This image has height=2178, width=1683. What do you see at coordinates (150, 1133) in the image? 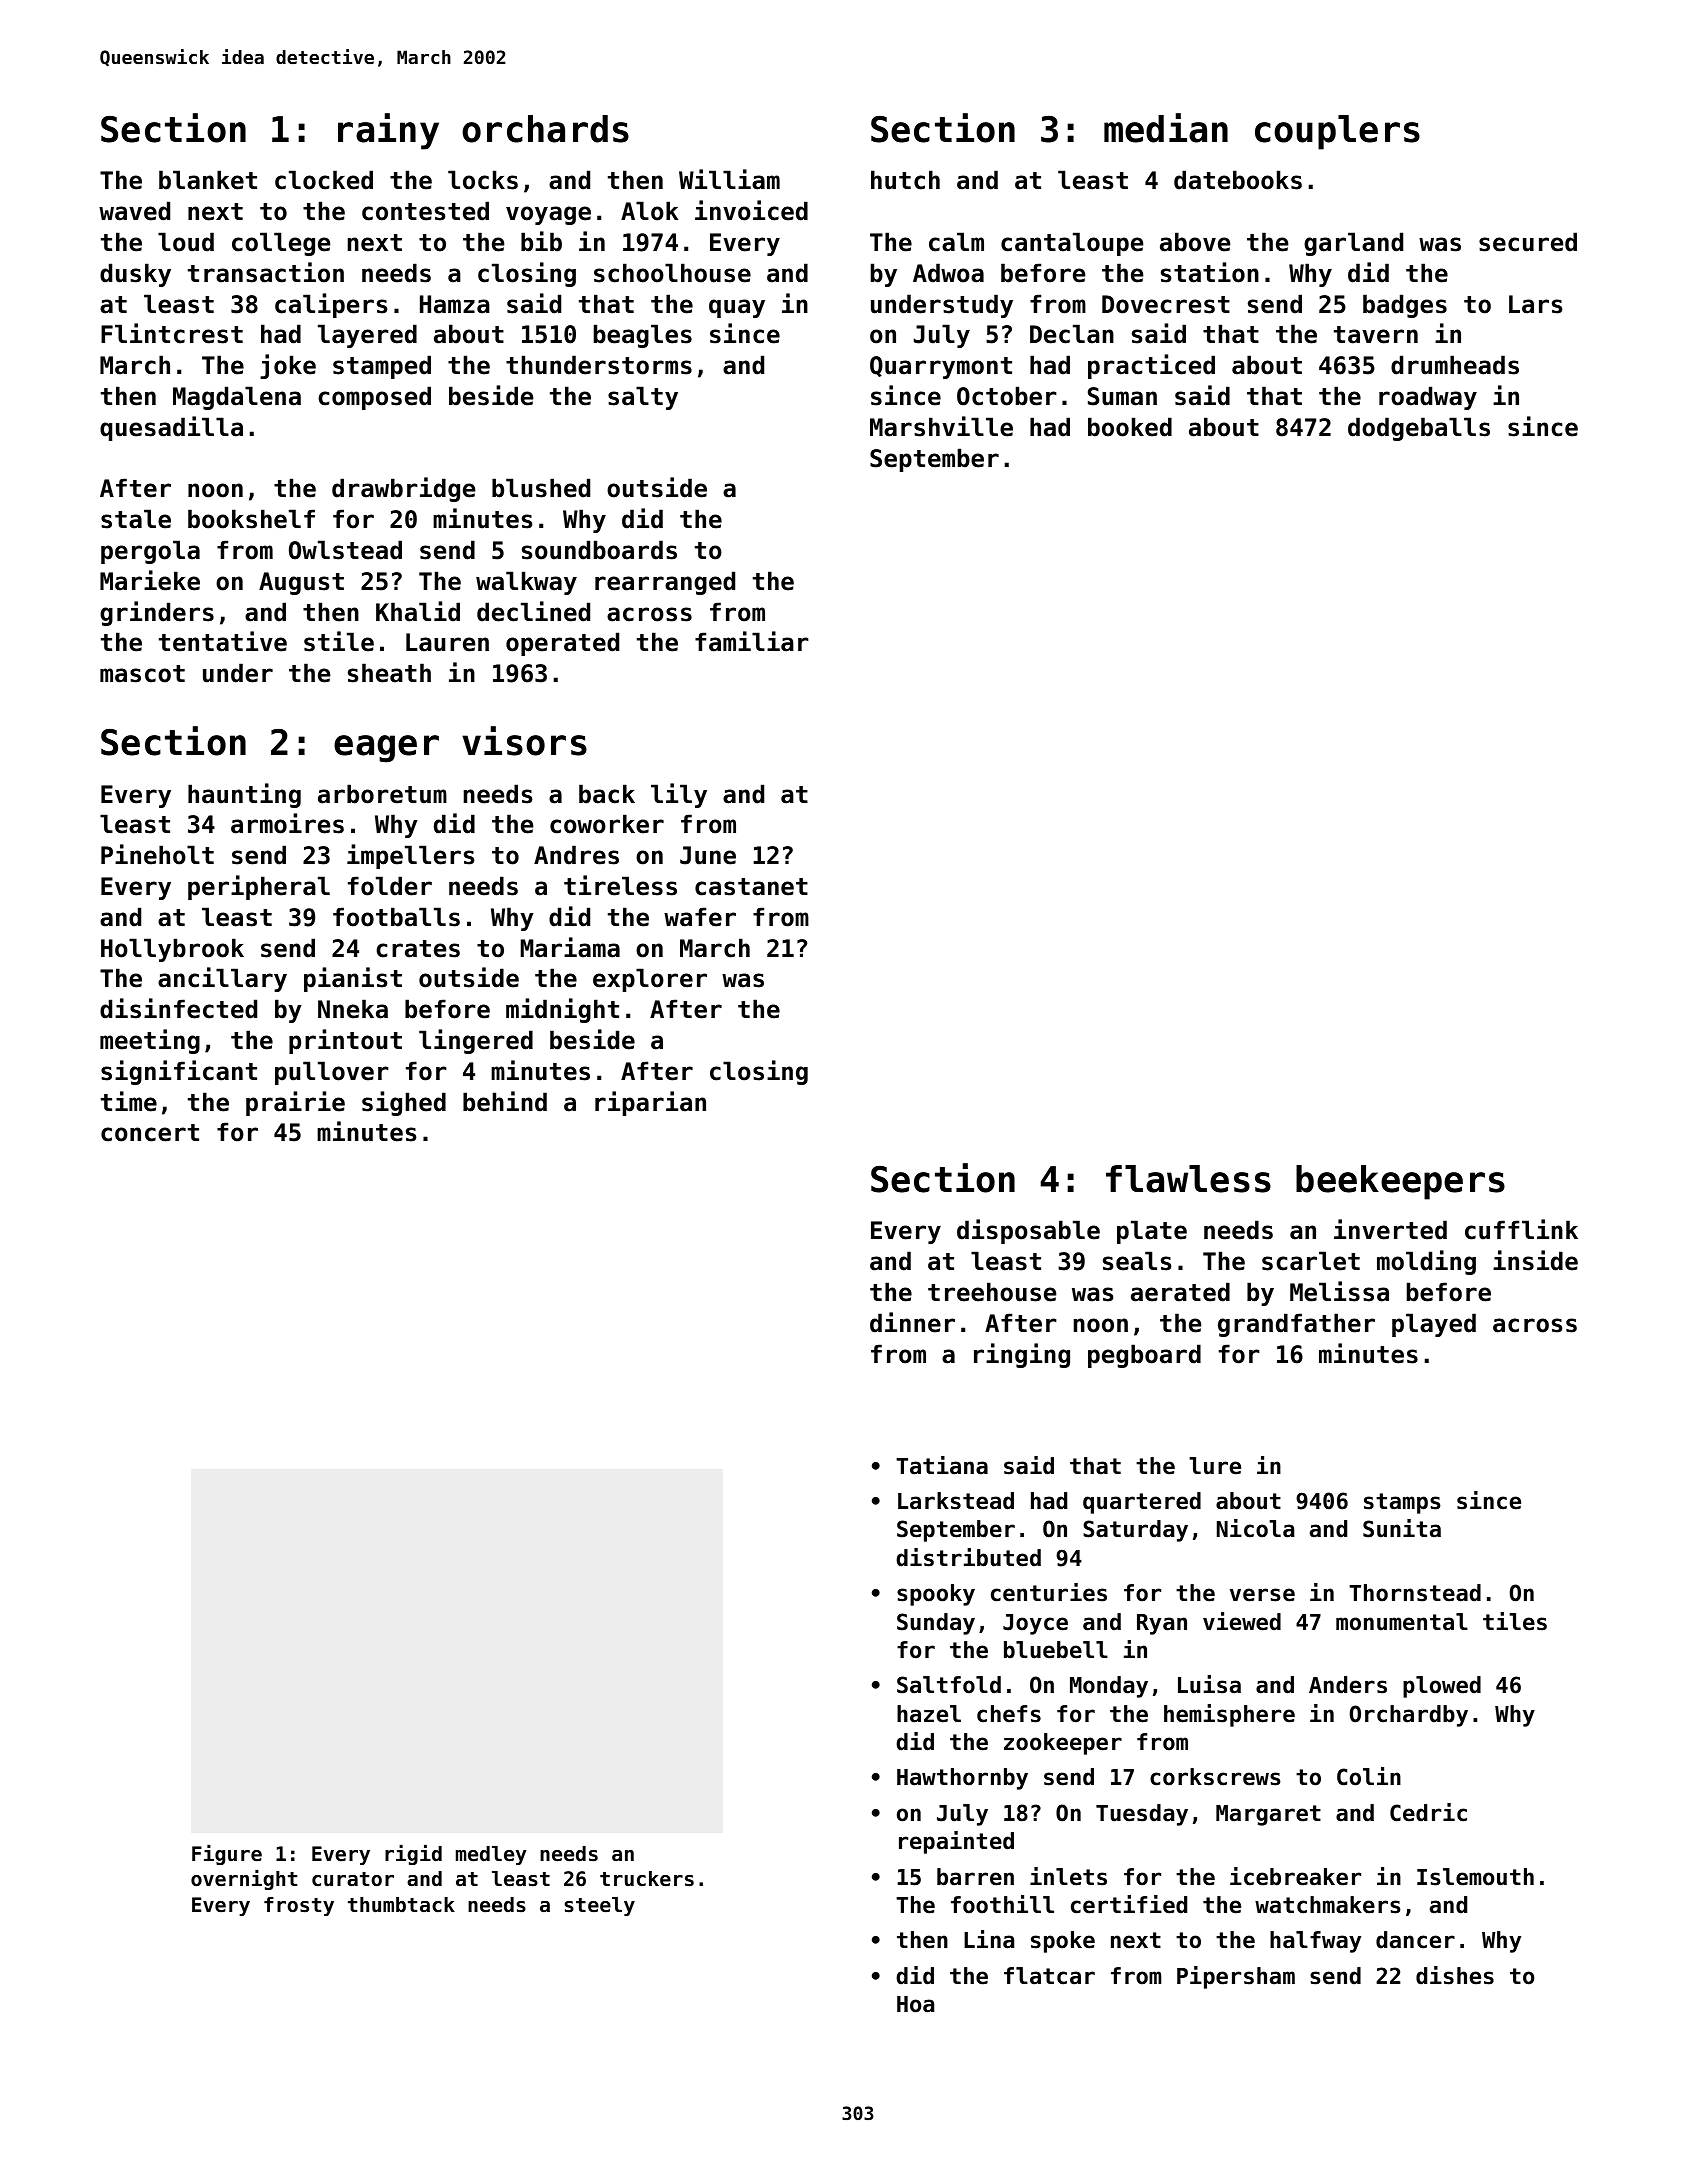
I see `concert` at bounding box center [150, 1133].
